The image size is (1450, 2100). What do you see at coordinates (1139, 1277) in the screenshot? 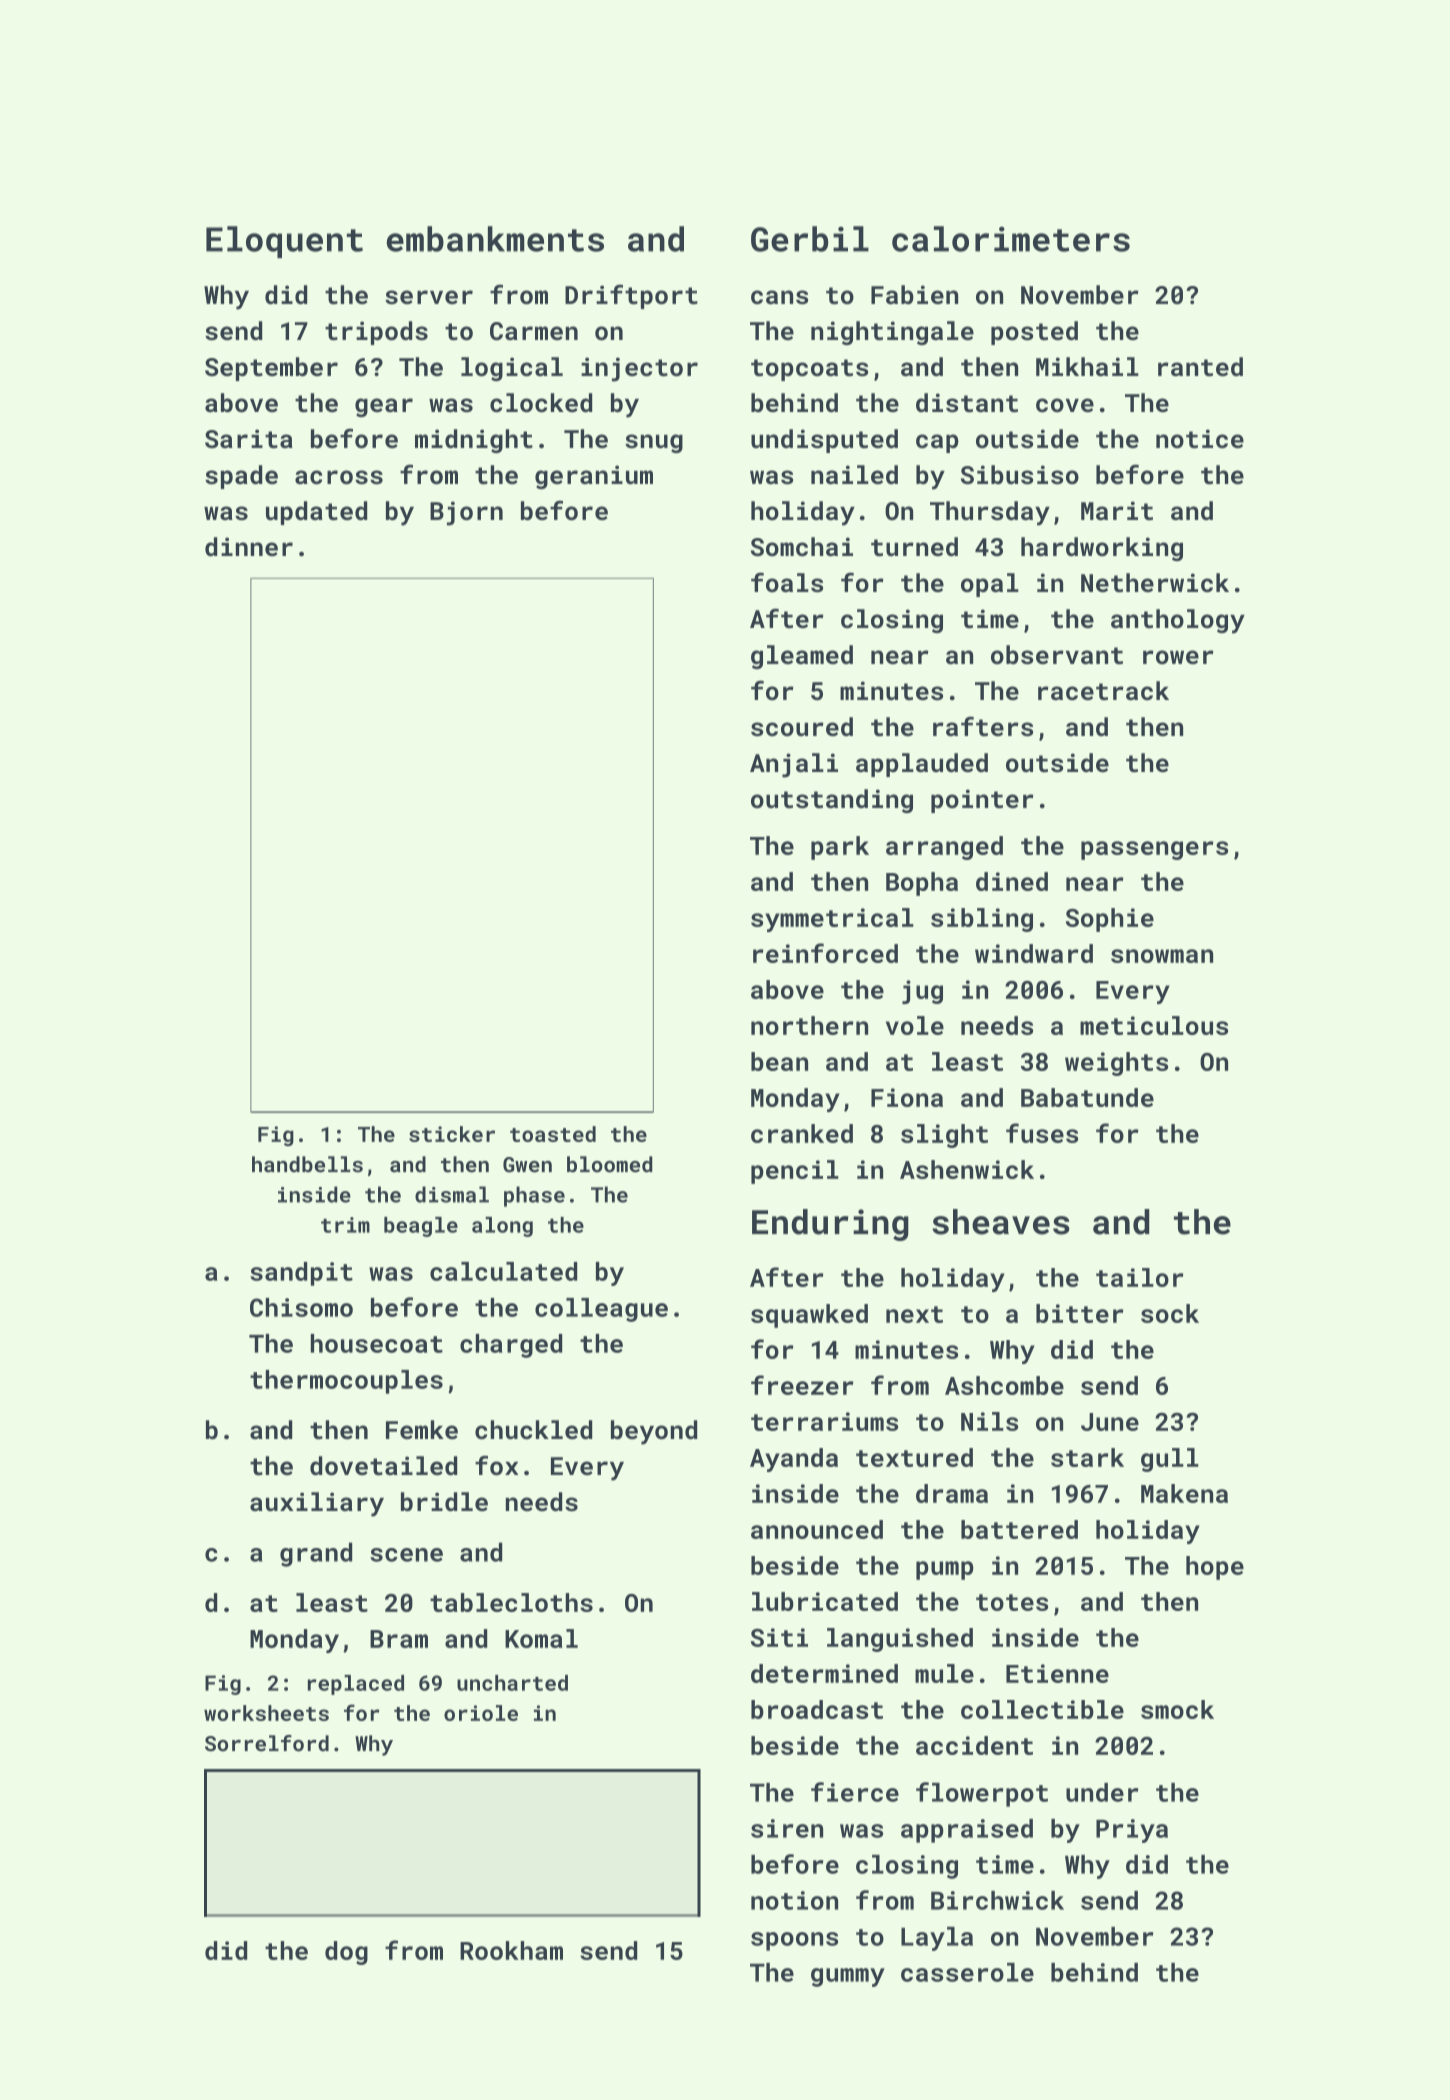
I see `tailor` at bounding box center [1139, 1277].
